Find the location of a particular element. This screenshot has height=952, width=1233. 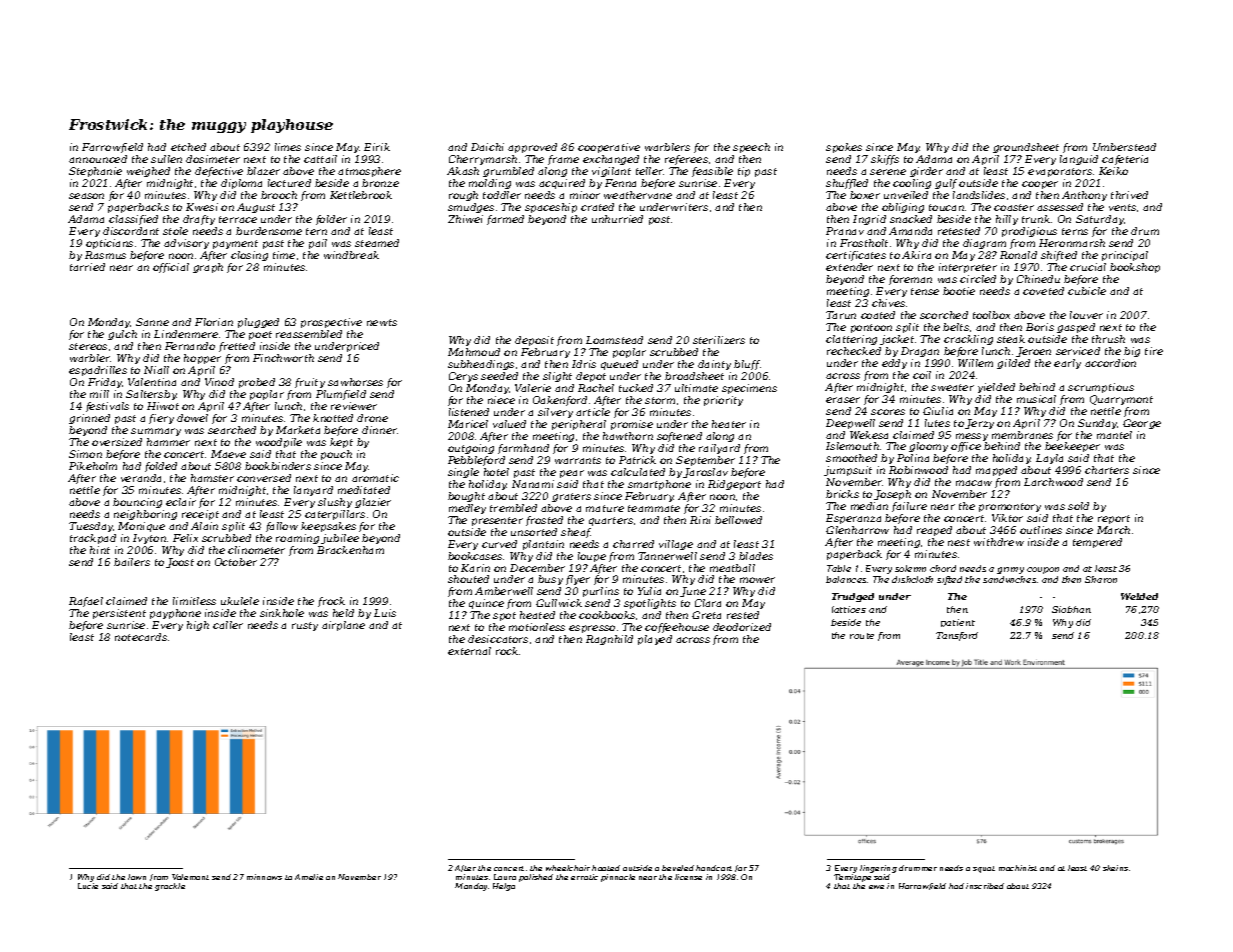

Amelie is located at coordinates (309, 877).
